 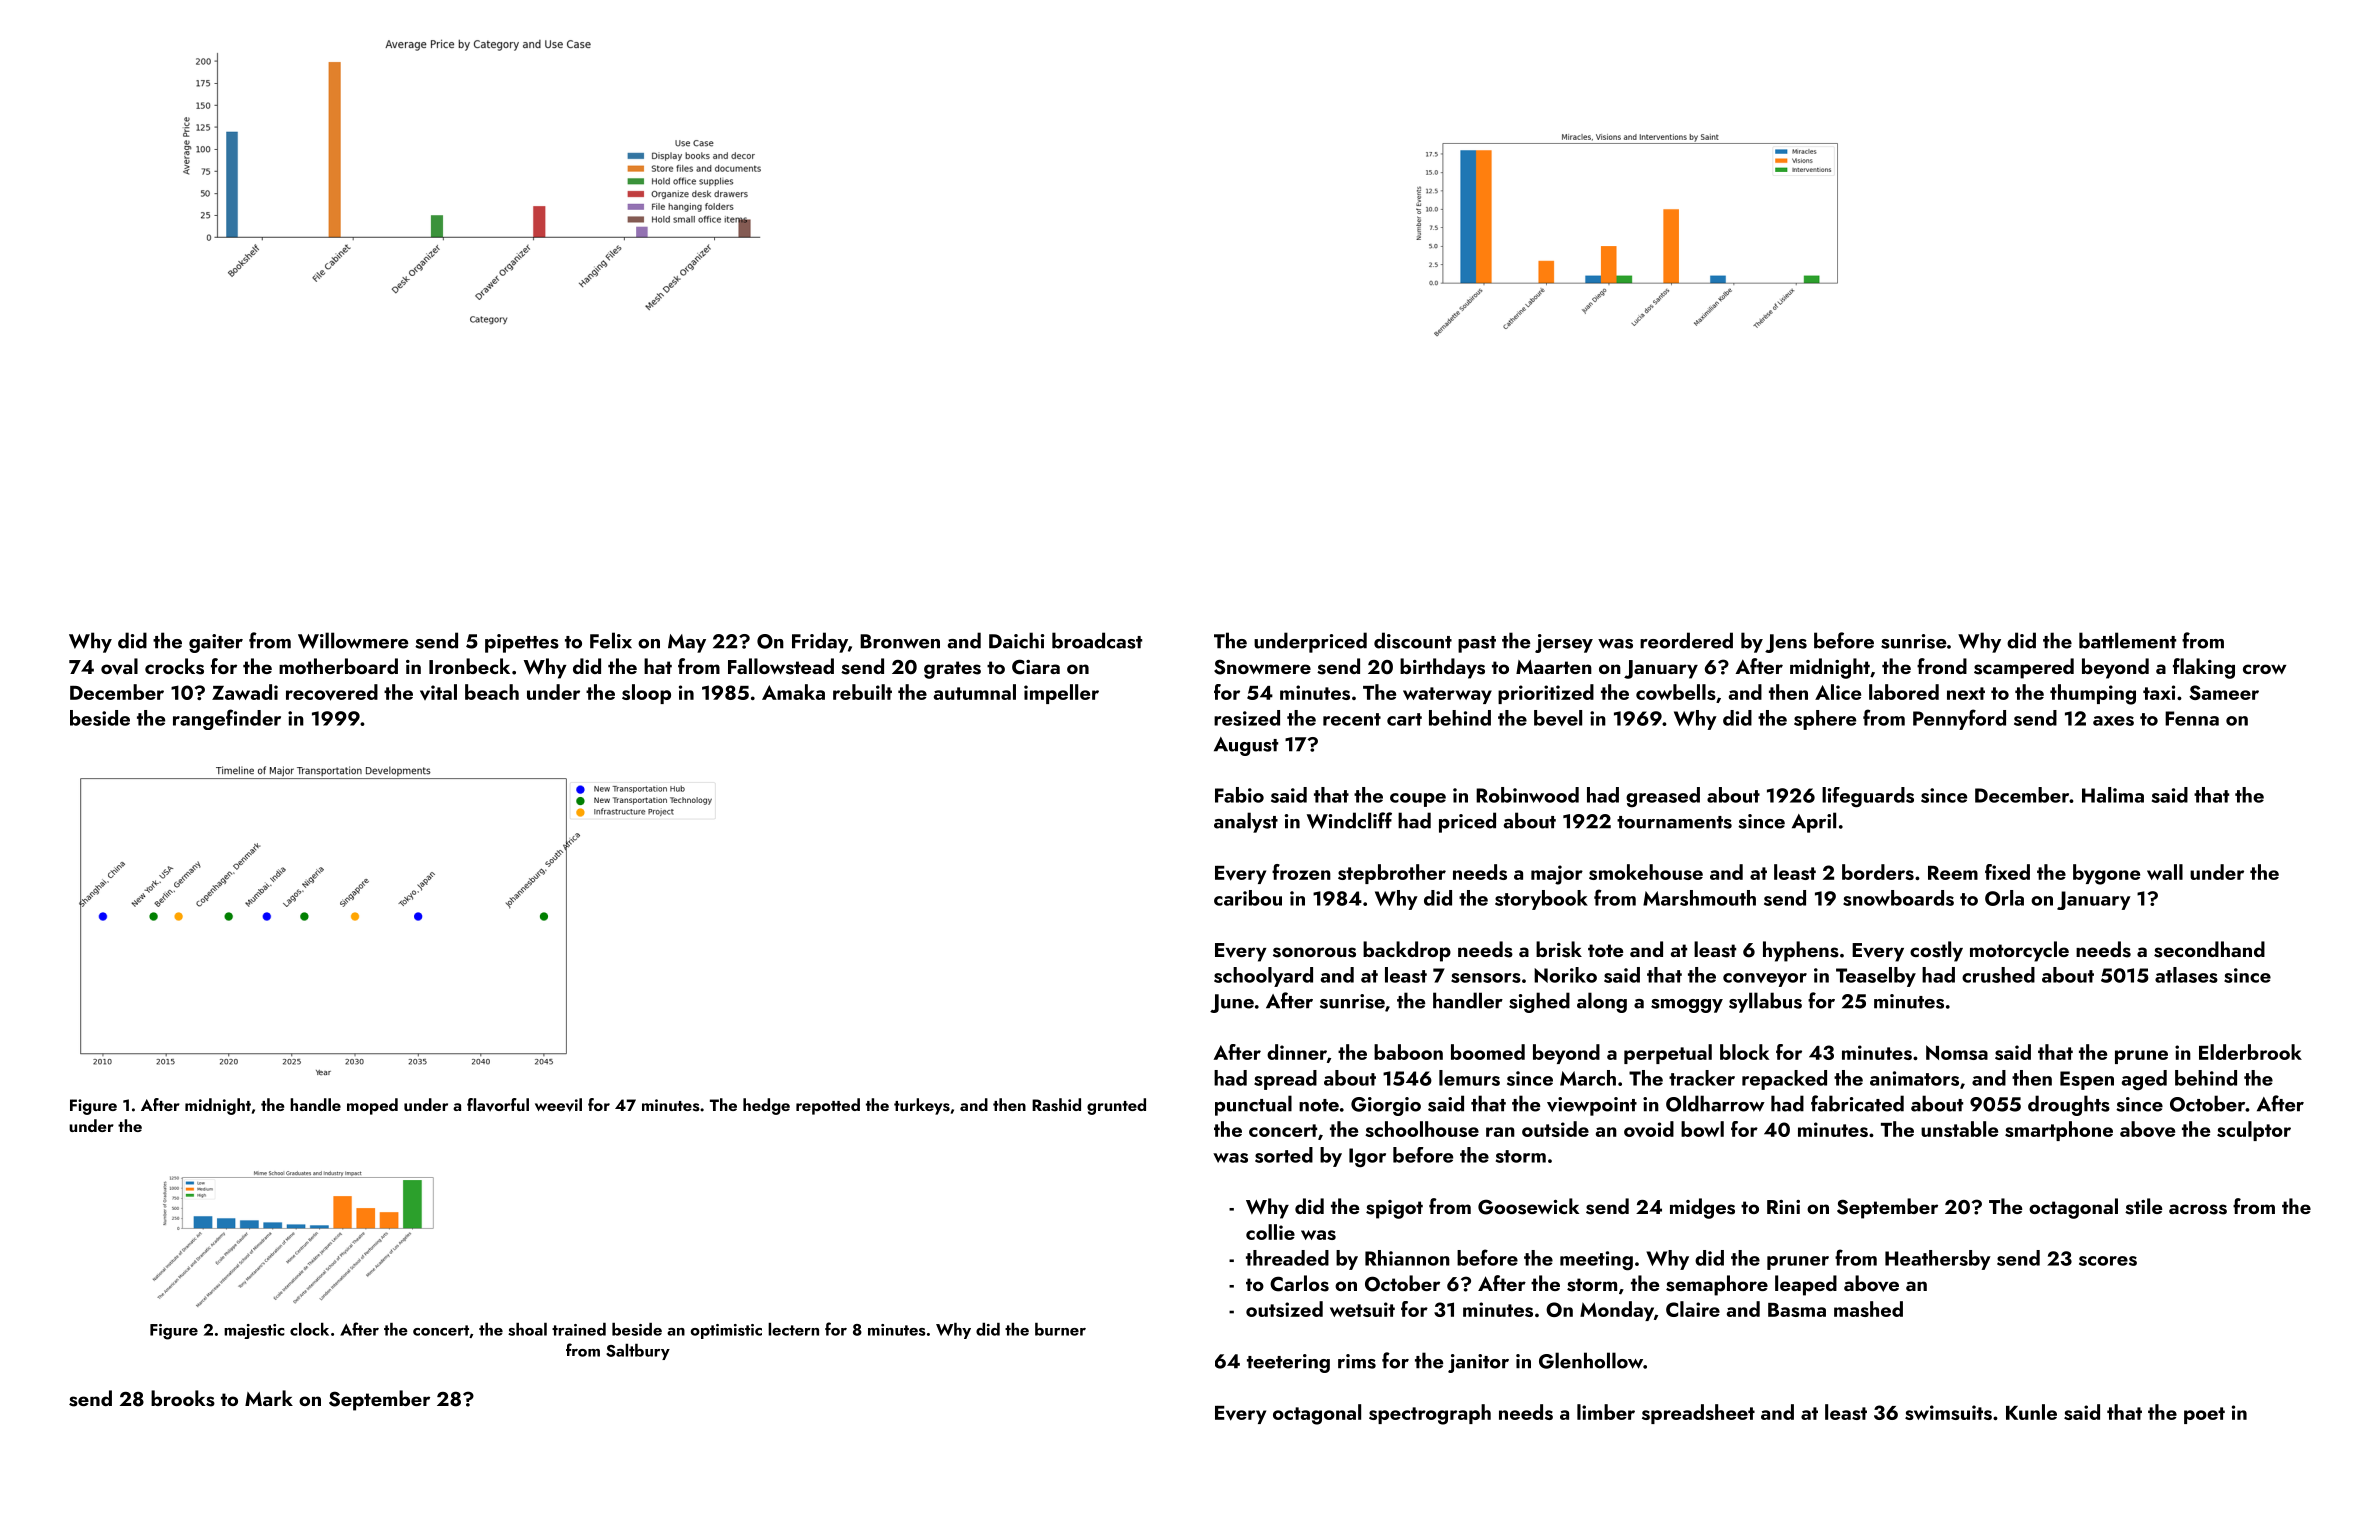 I want to click on moped, so click(x=372, y=1106).
